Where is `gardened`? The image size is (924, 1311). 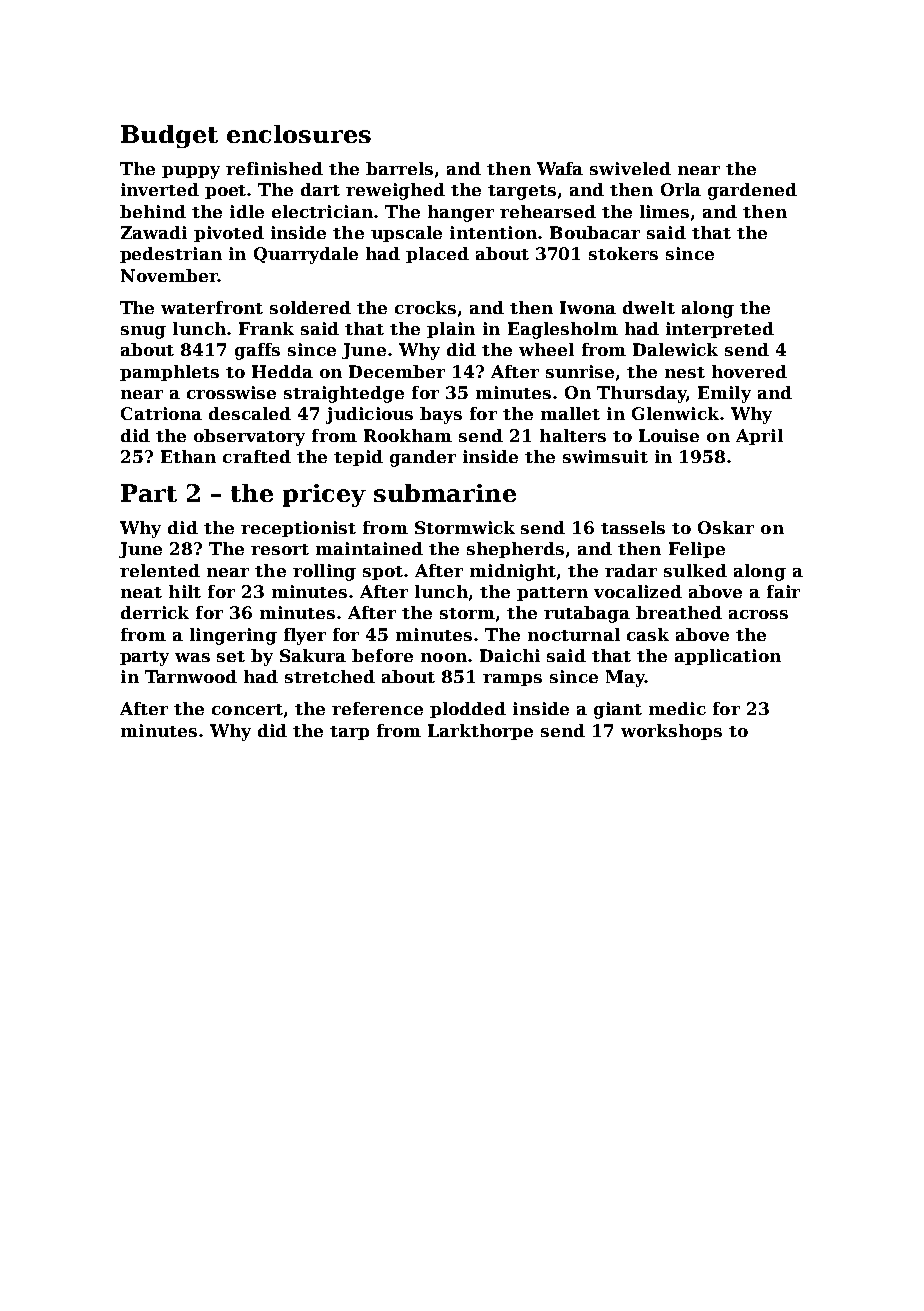
gardened is located at coordinates (752, 191).
